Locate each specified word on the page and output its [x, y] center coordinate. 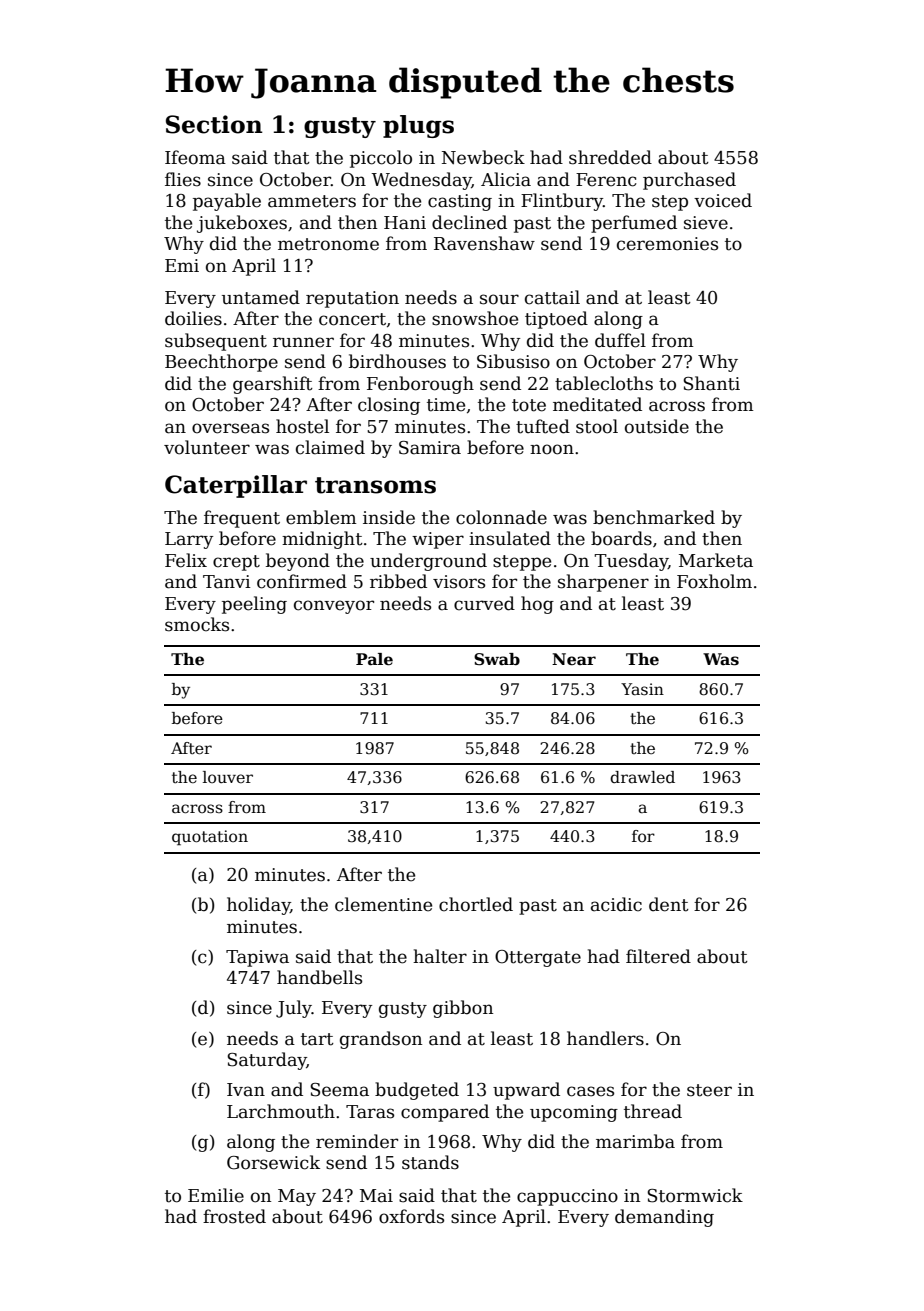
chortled [476, 904]
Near [574, 659]
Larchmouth [281, 1111]
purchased [689, 181]
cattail [552, 297]
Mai [376, 1196]
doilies [193, 318]
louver [228, 777]
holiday [258, 906]
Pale [374, 659]
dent [669, 904]
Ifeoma [195, 157]
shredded [610, 157]
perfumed [634, 224]
